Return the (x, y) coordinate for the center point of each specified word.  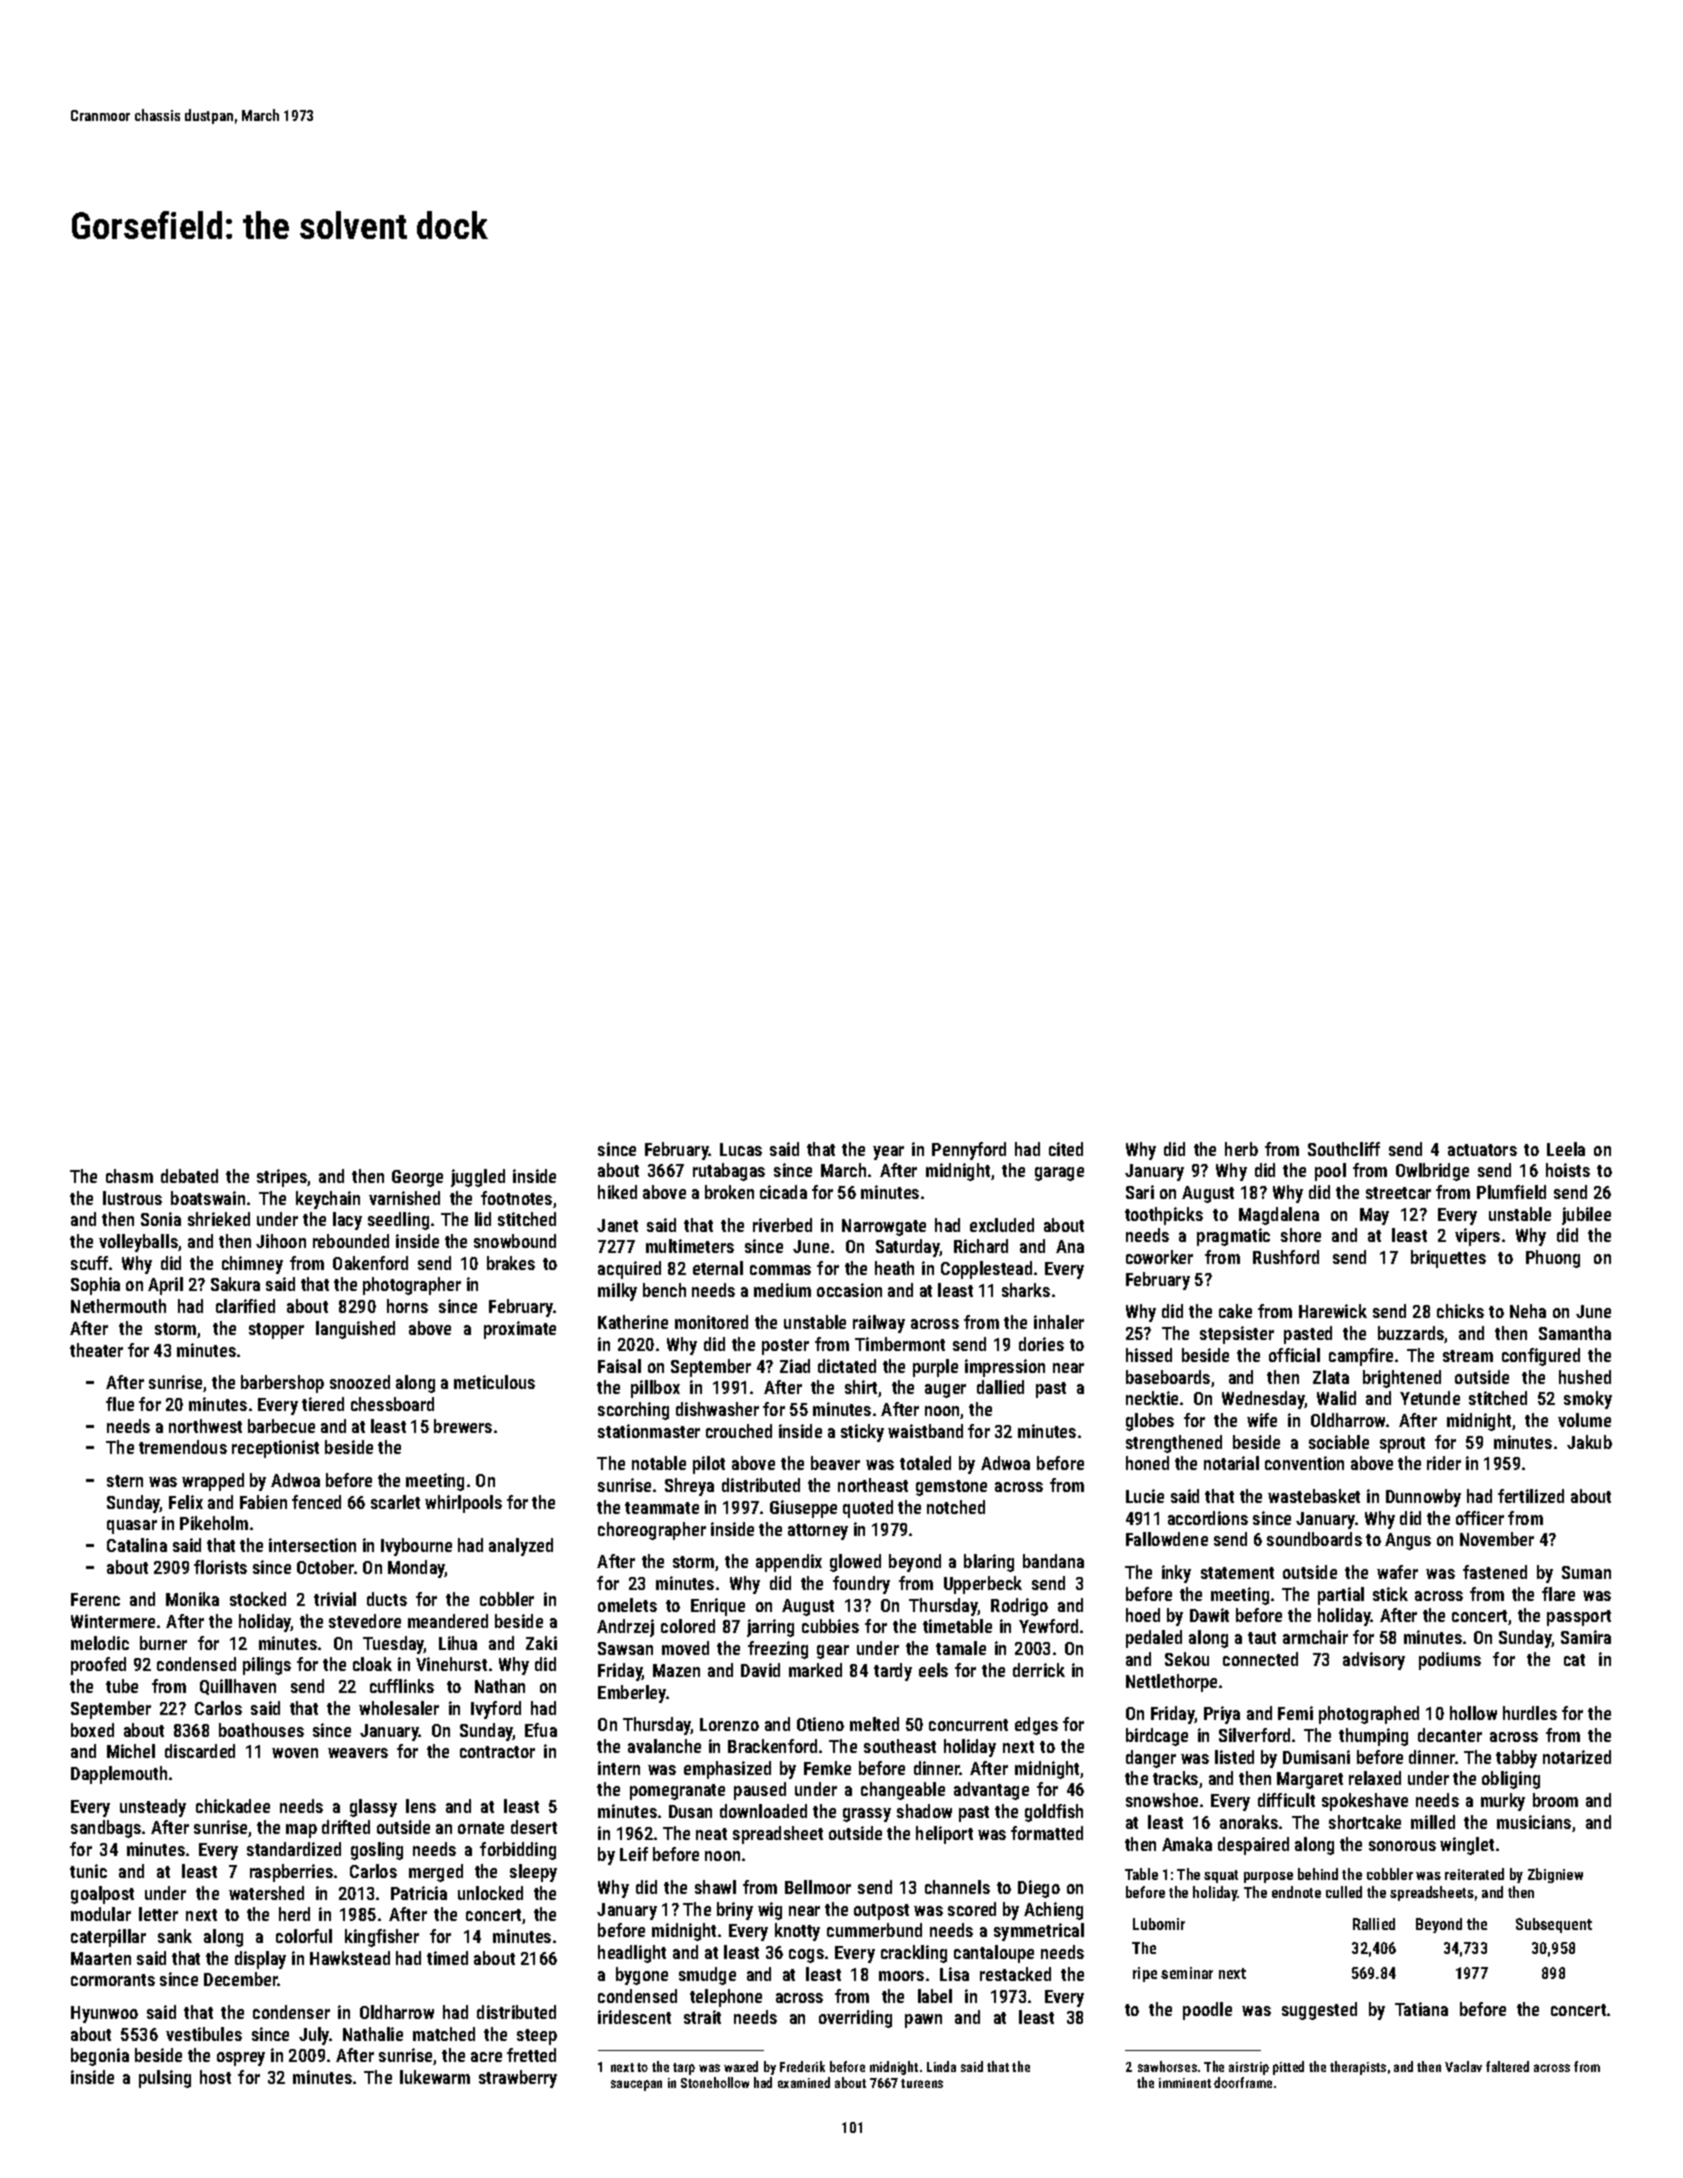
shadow (924, 1811)
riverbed (782, 1225)
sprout (1402, 1445)
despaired (1253, 1846)
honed (1147, 1463)
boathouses (261, 1730)
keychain (328, 1200)
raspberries (291, 1873)
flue (120, 1404)
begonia (100, 2057)
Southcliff (1344, 1149)
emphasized (727, 1770)
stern (125, 1481)
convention (1304, 1463)
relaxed (1375, 1778)
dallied (1000, 1387)
